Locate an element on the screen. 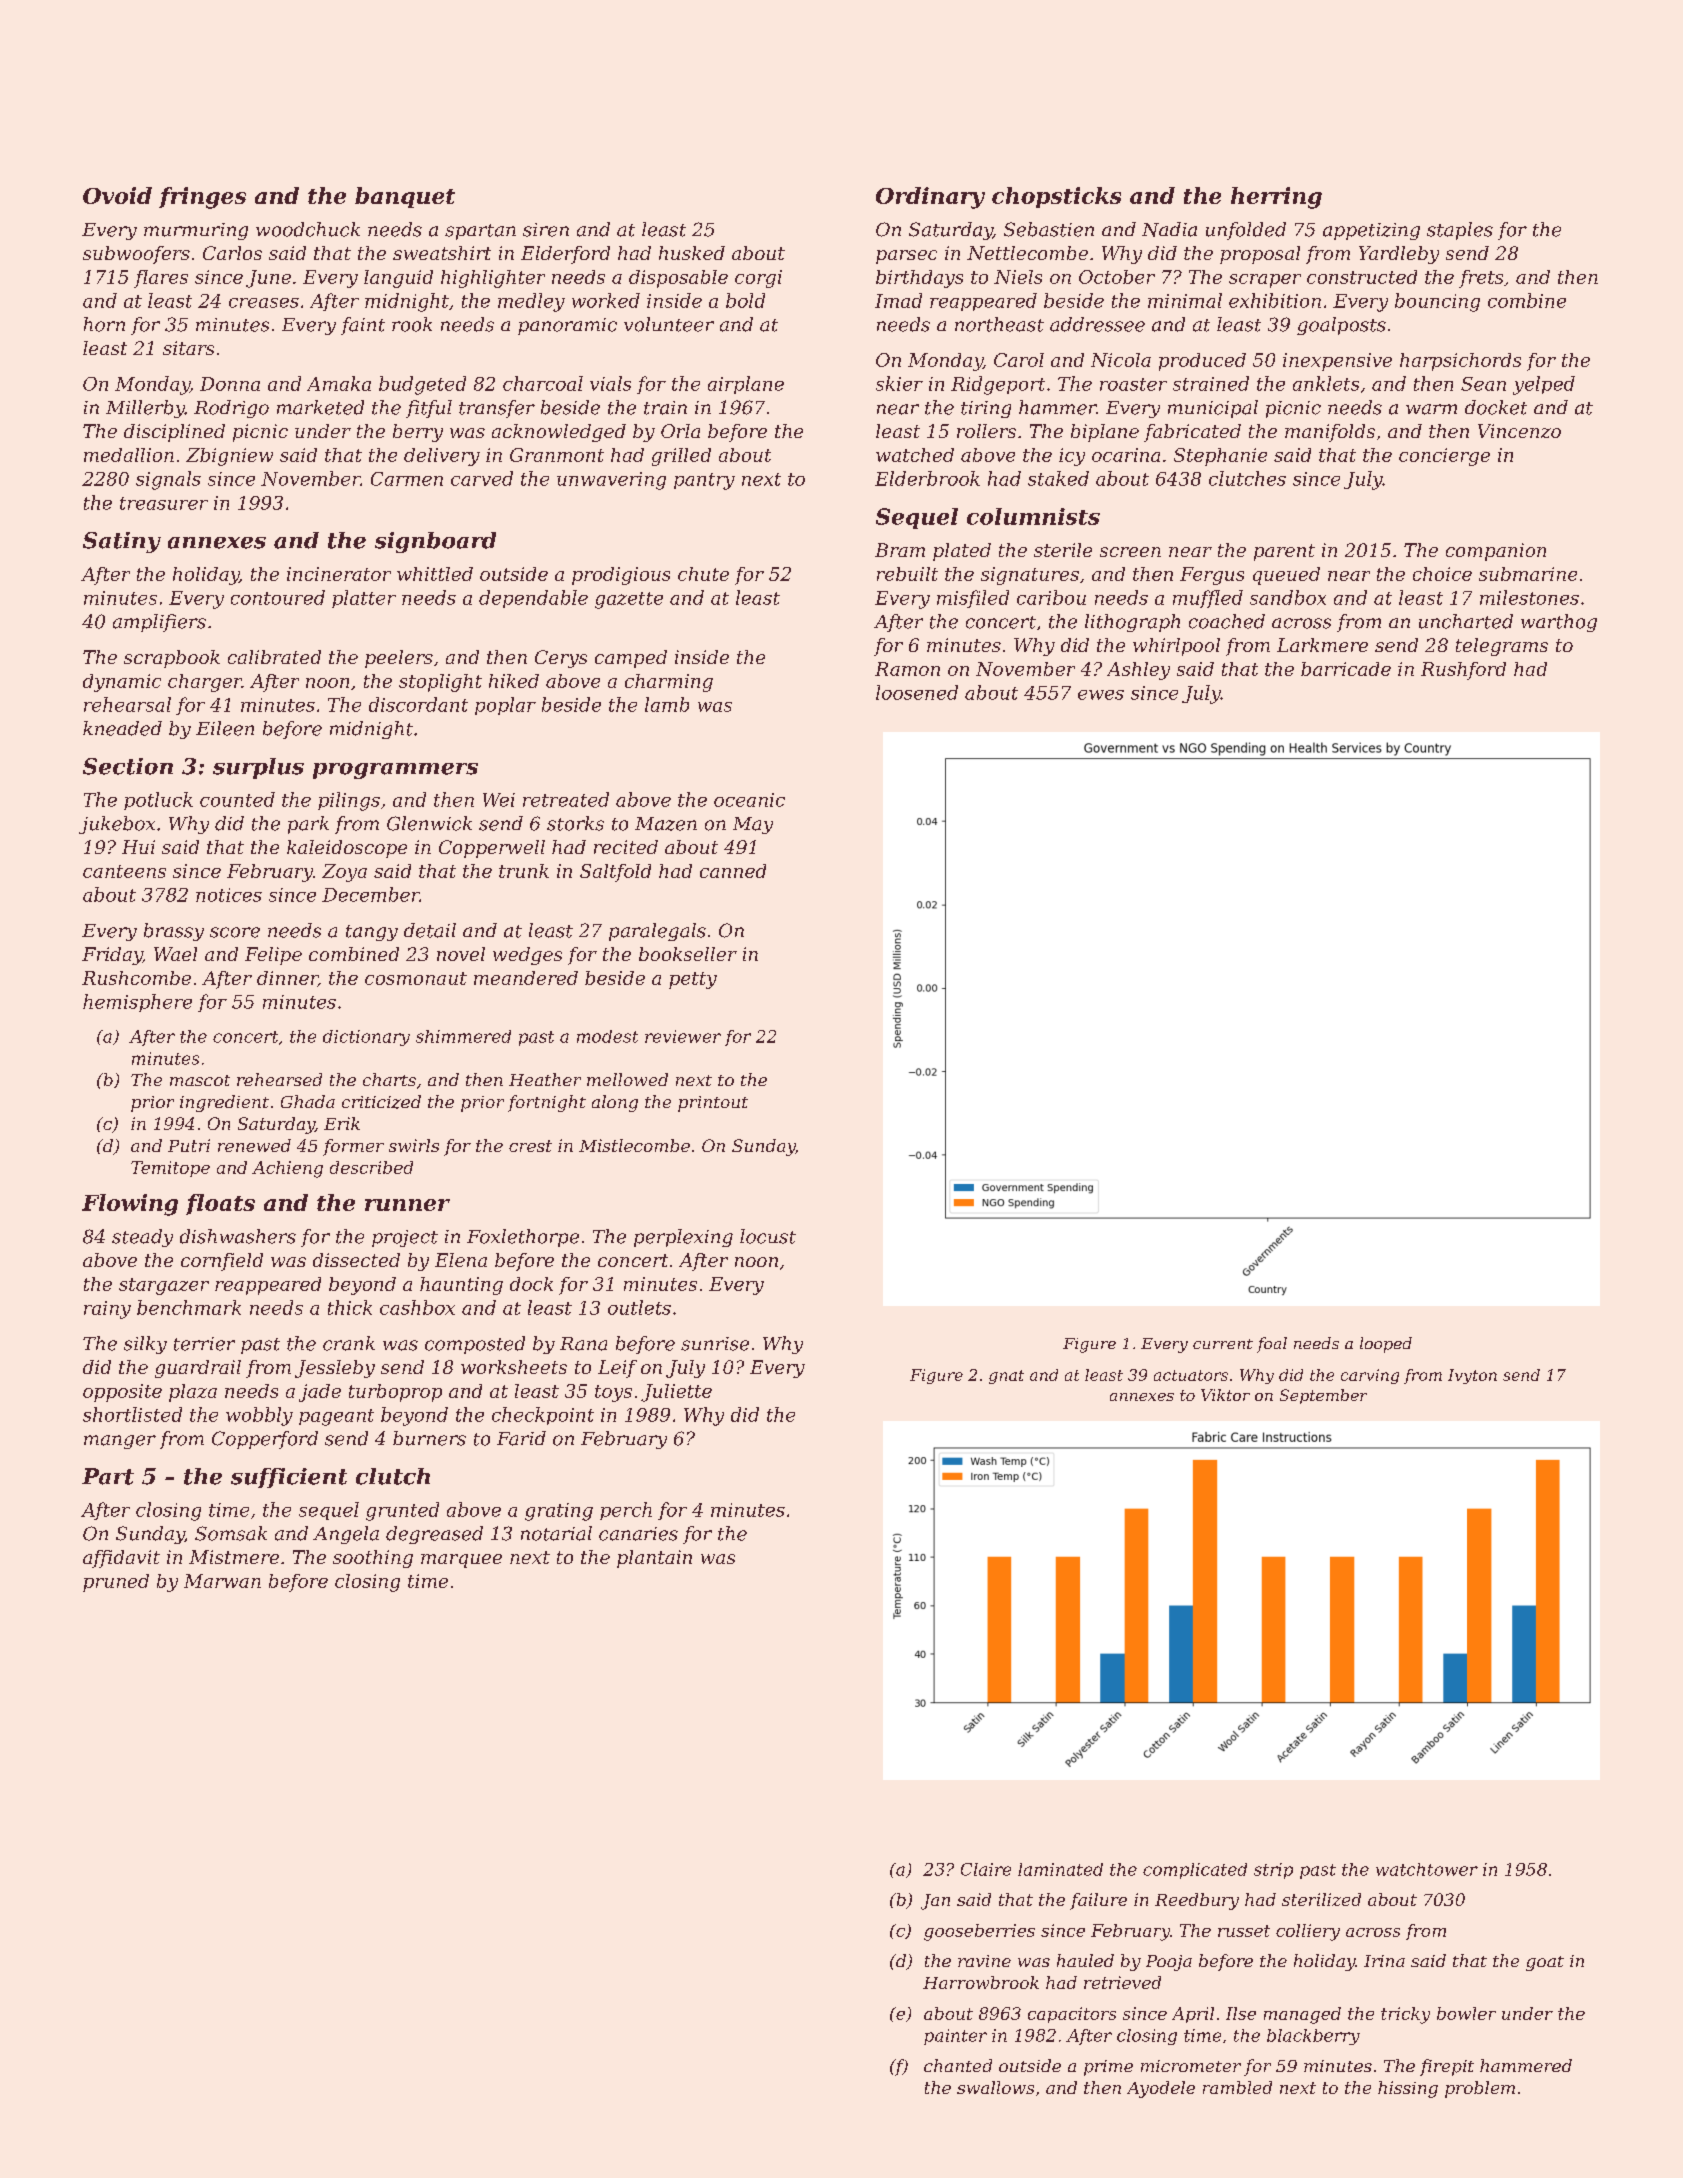 This screenshot has width=1683, height=2178. columnists is located at coordinates (1033, 516).
